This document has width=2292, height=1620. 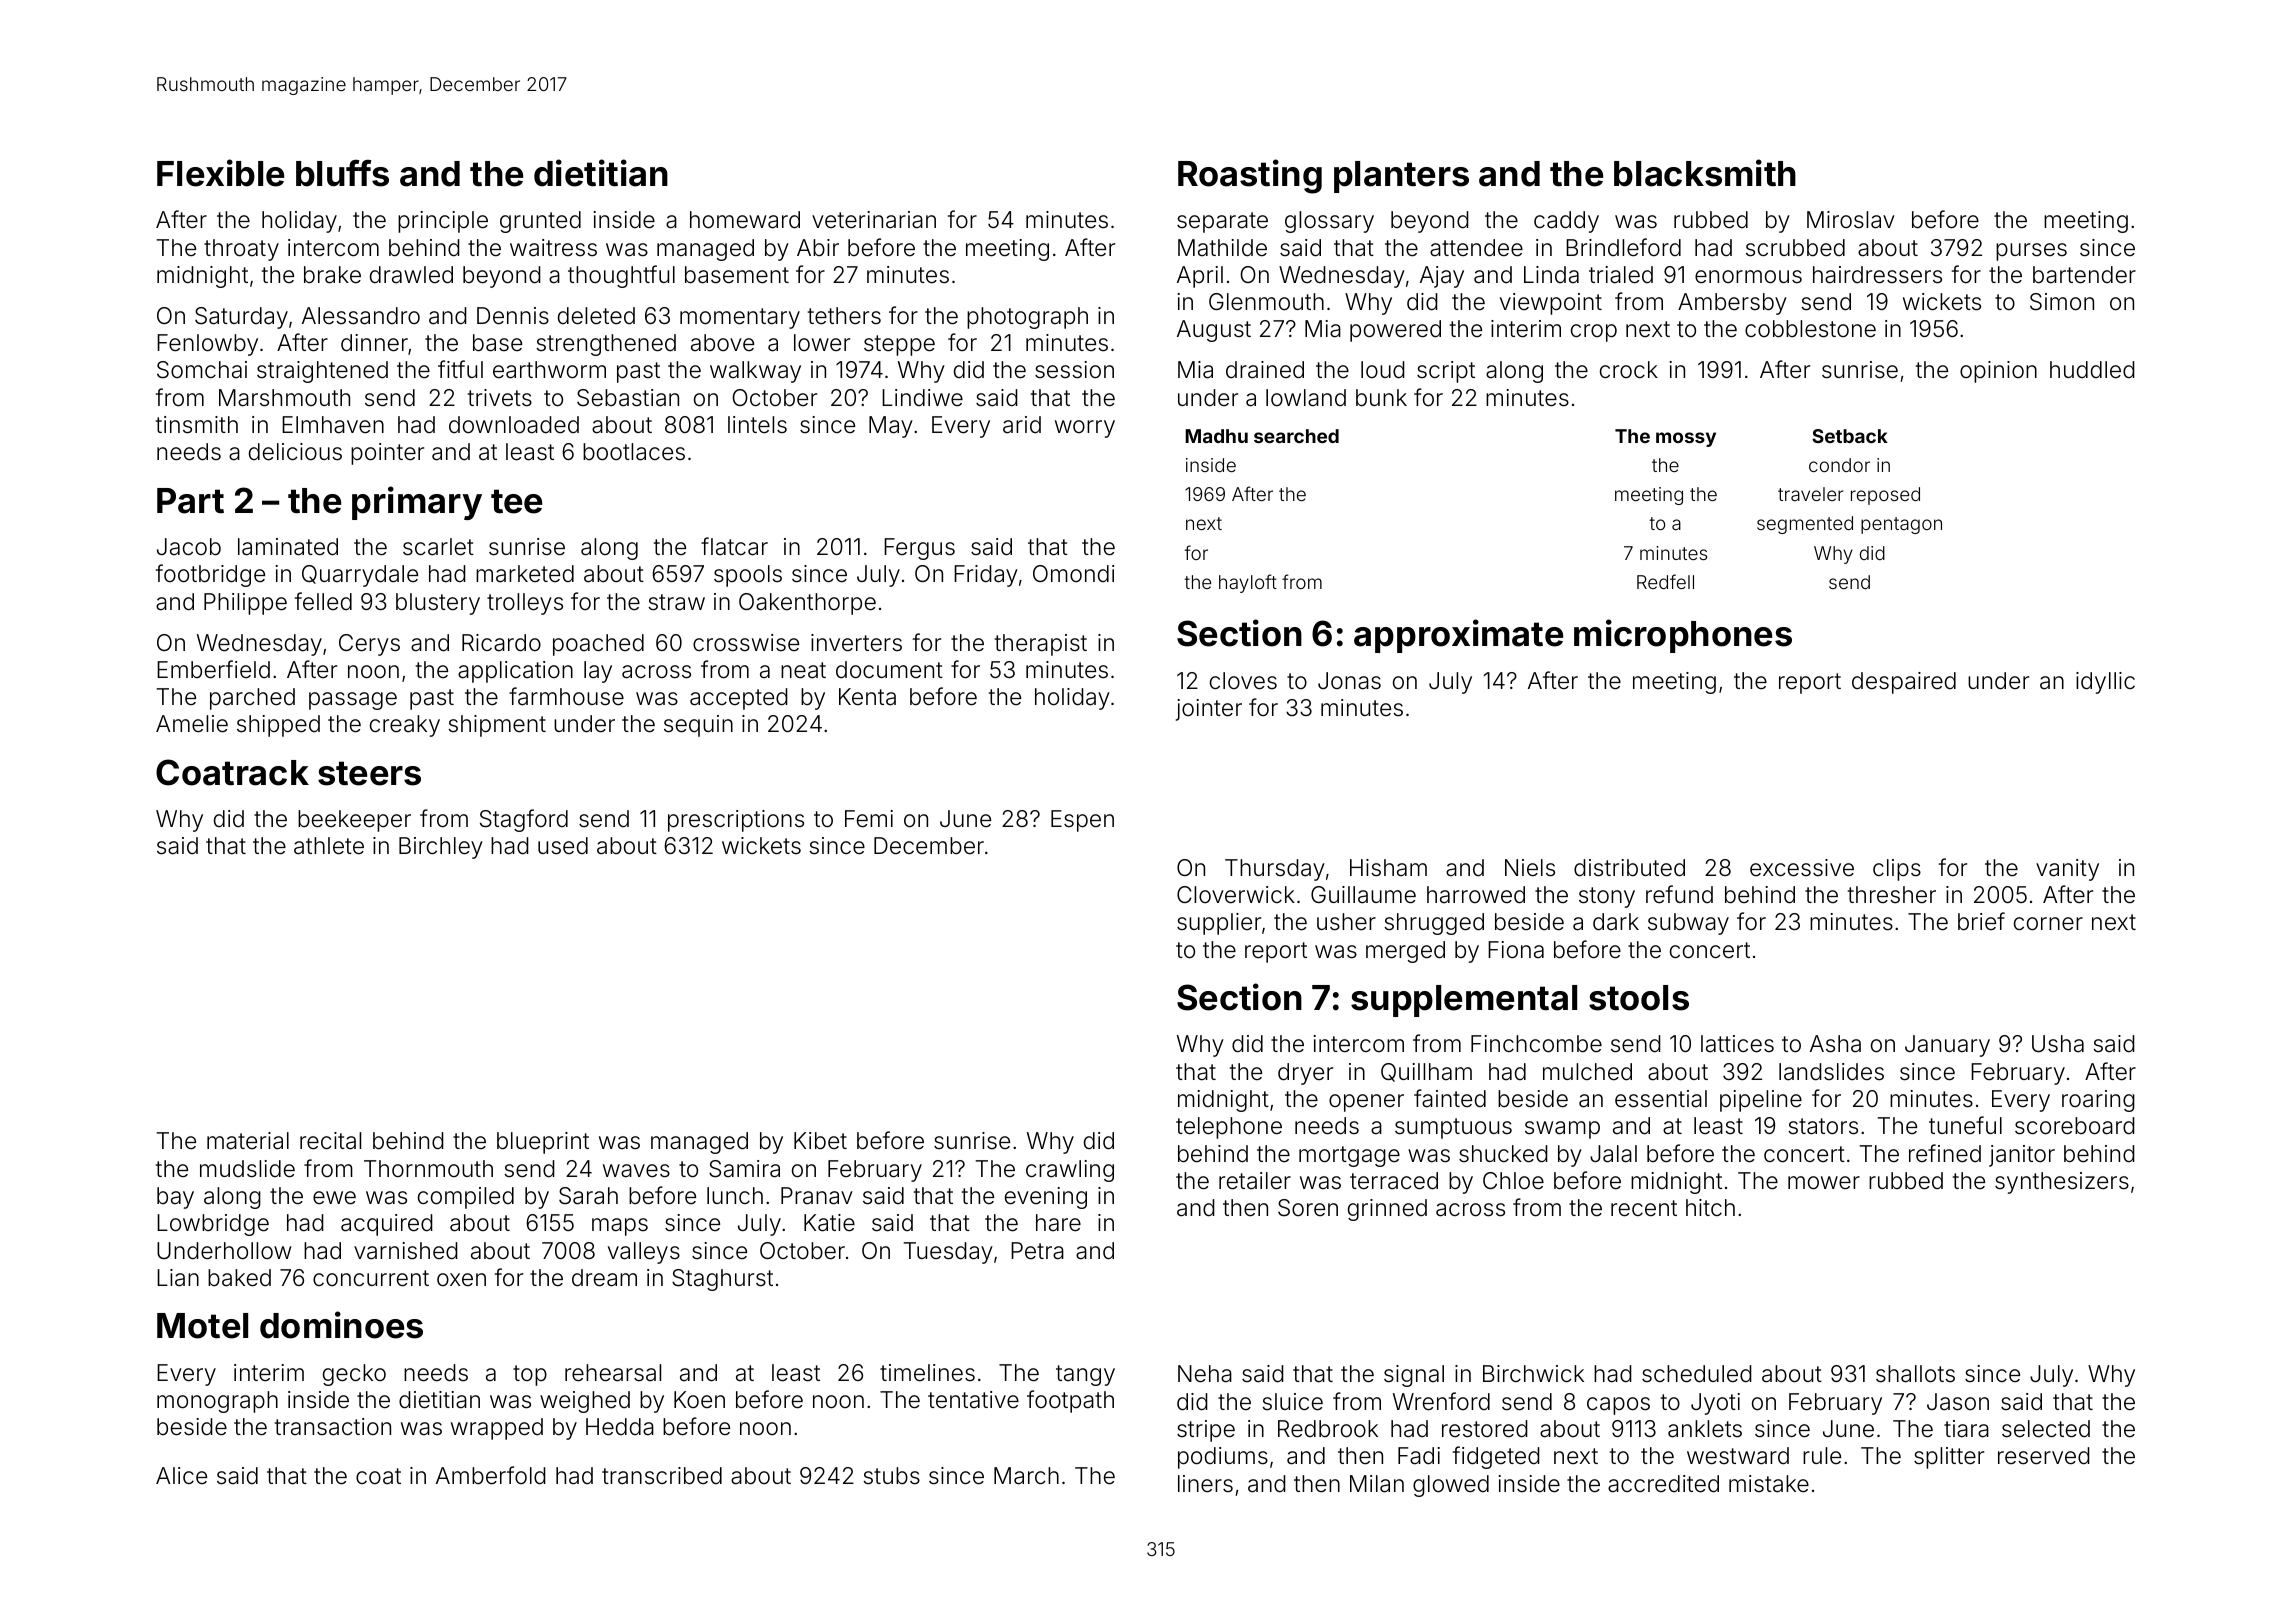 I want to click on Amberfold, so click(x=491, y=1475).
